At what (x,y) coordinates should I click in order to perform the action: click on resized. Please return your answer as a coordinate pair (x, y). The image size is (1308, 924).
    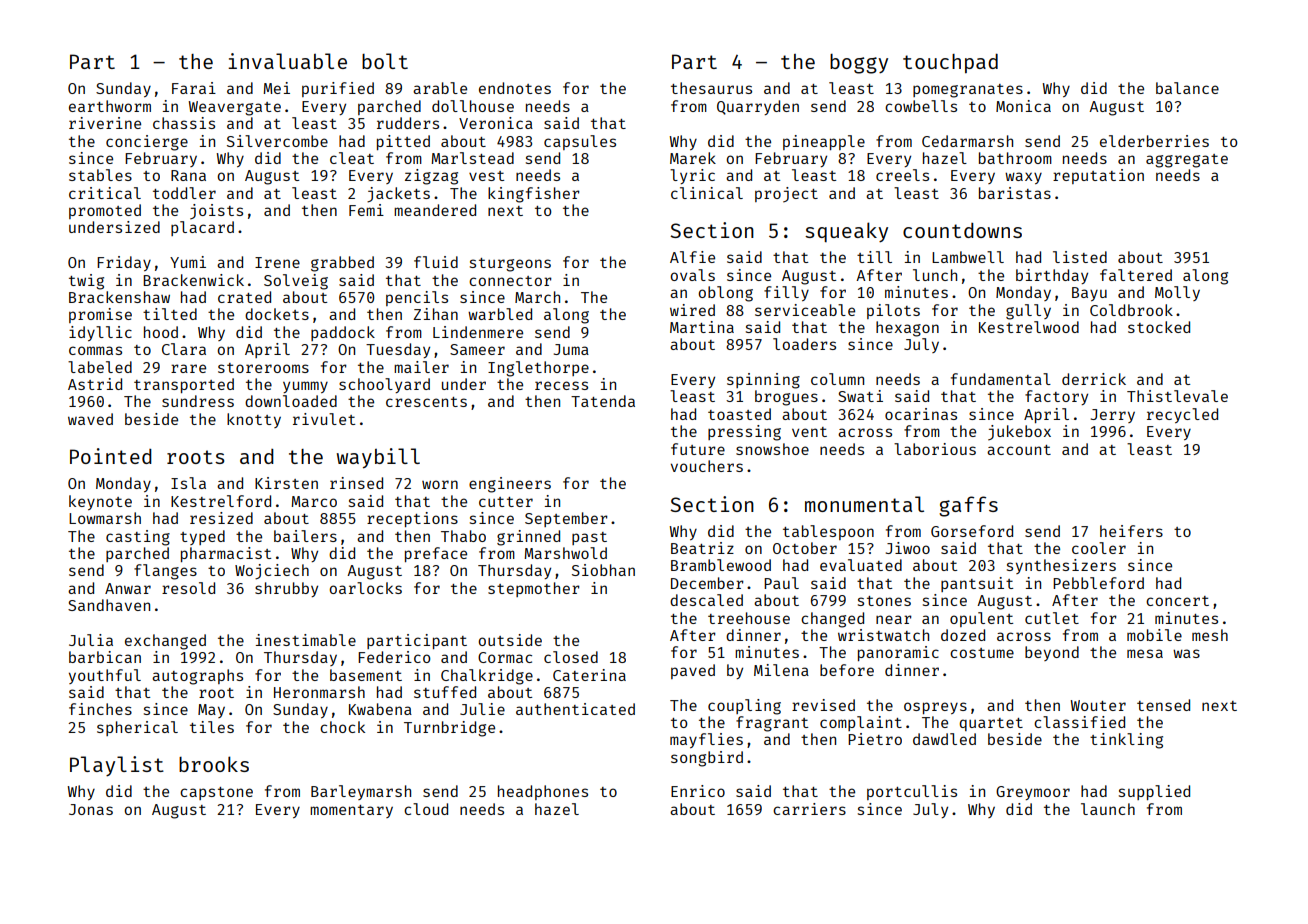
    Looking at the image, I should click on (221, 518).
